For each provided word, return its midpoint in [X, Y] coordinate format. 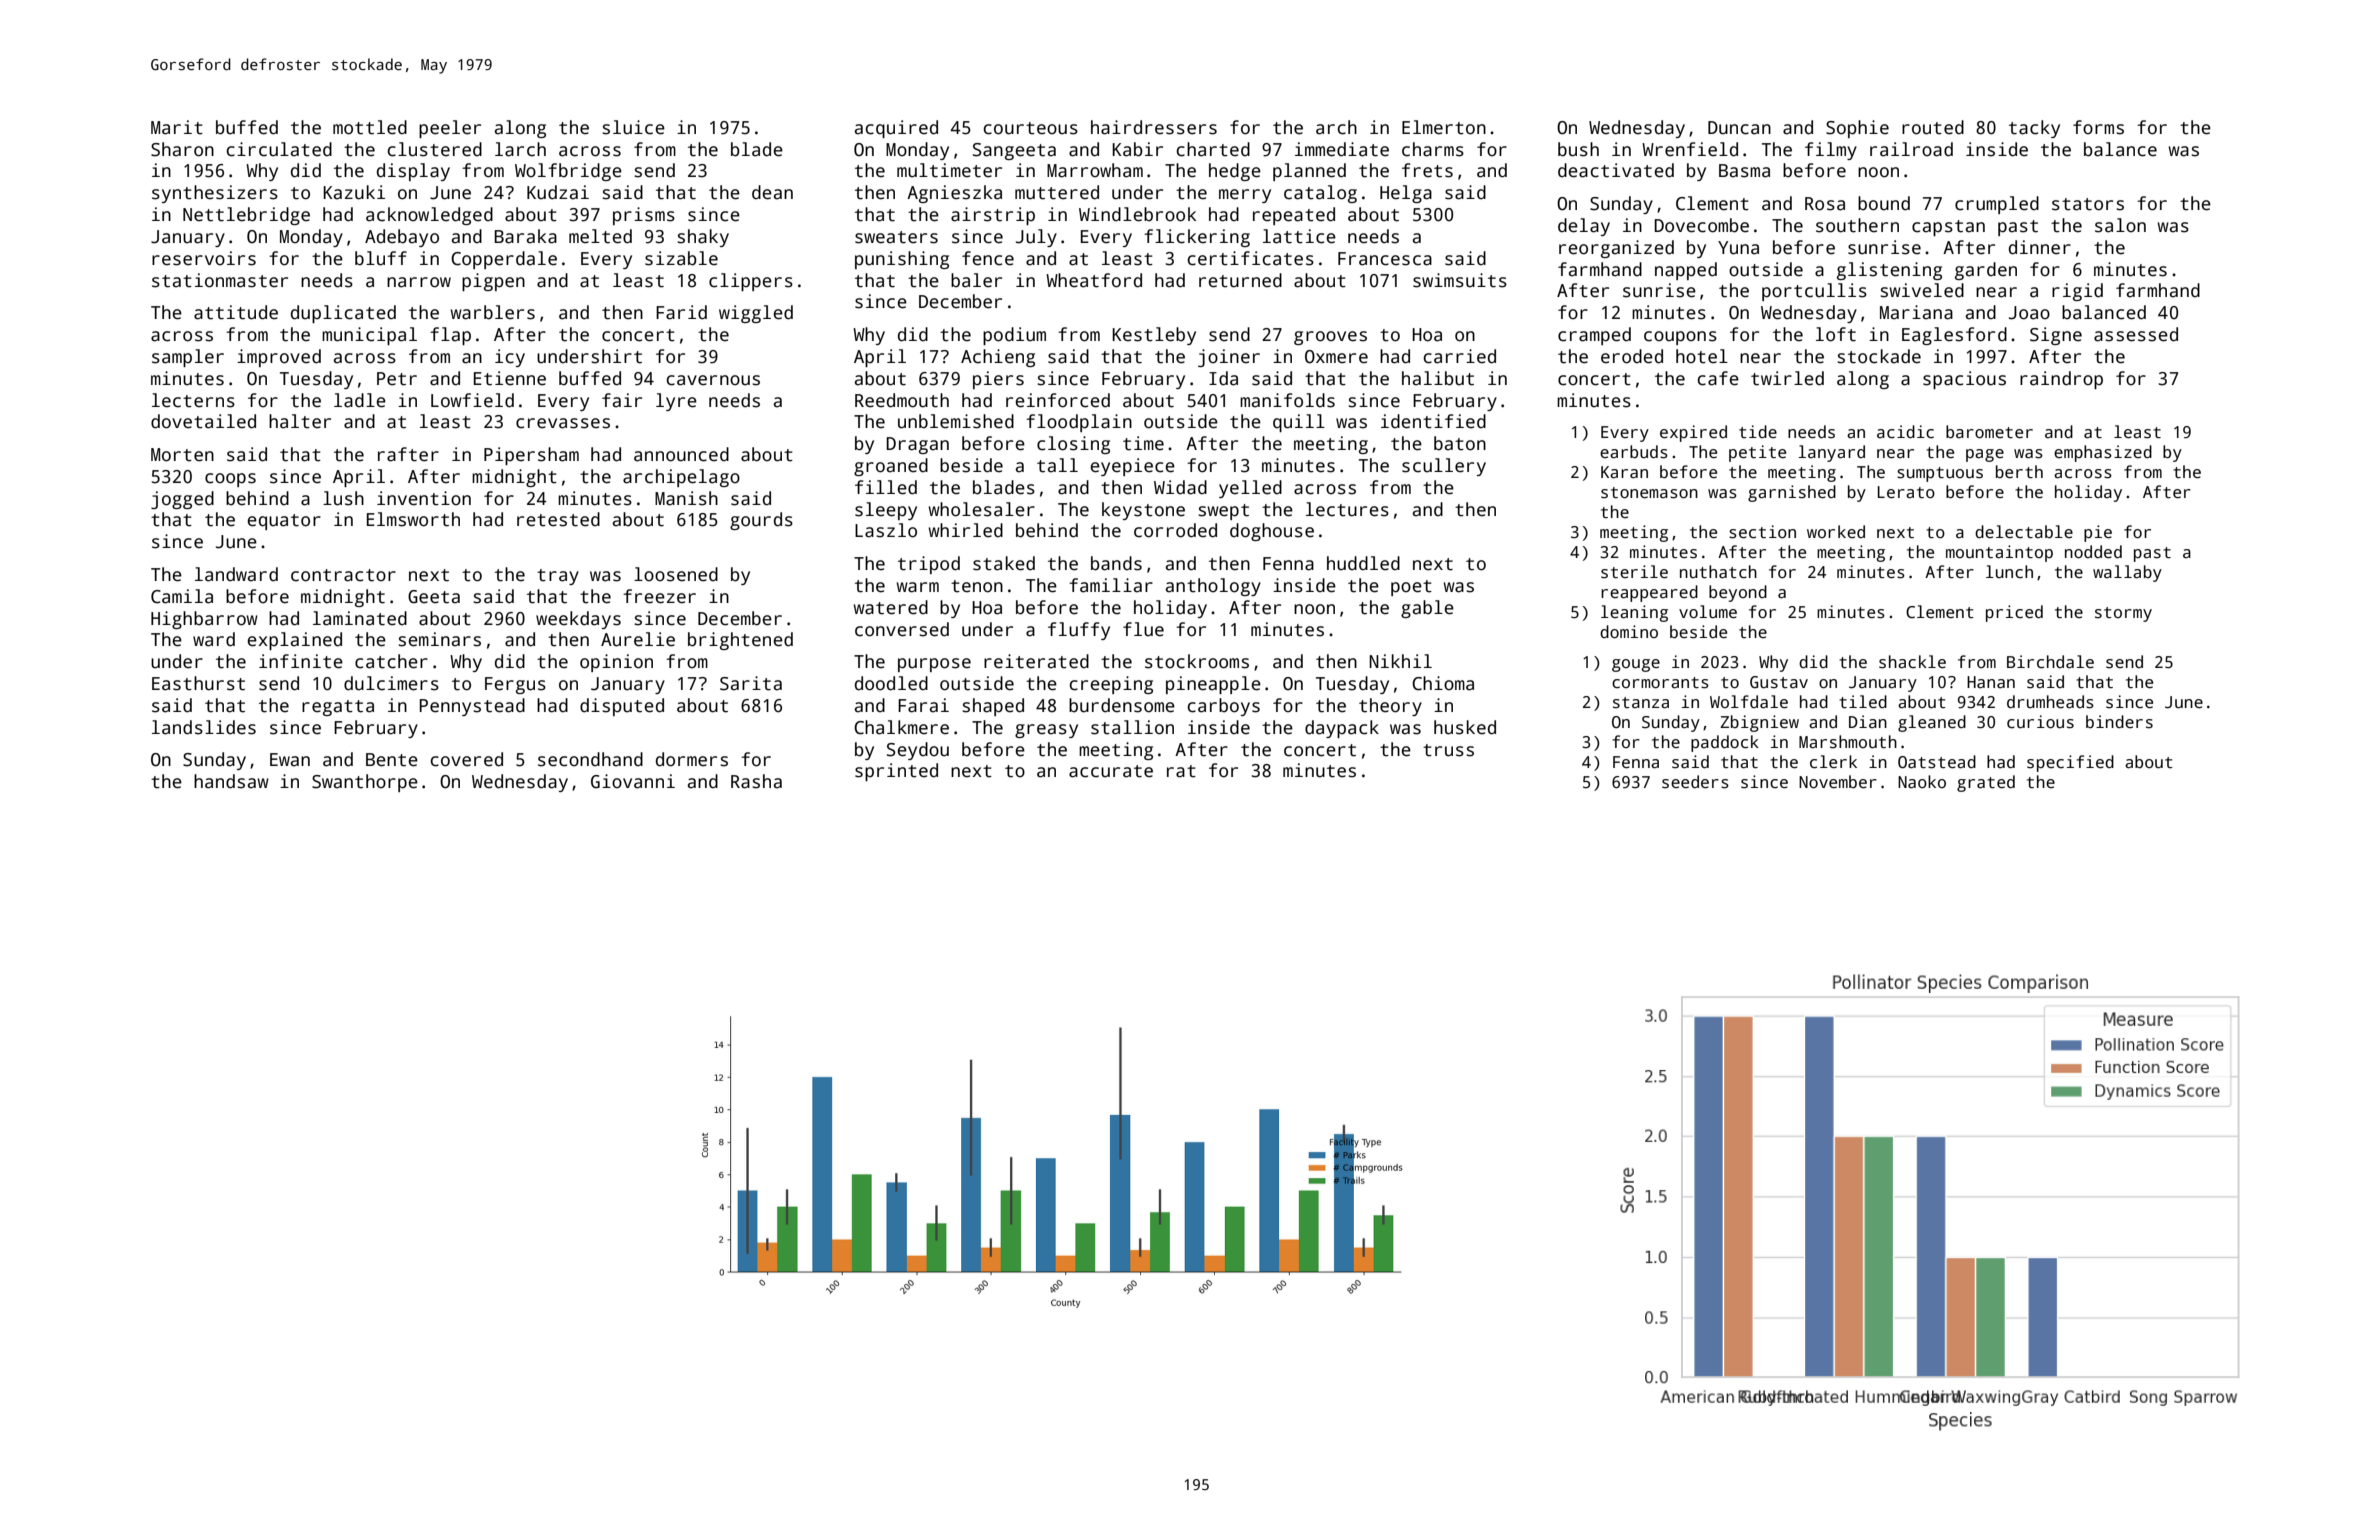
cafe [1718, 378]
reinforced [1058, 400]
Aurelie [638, 639]
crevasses [563, 423]
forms [2098, 127]
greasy [1046, 731]
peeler [450, 129]
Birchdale [2050, 662]
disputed [622, 707]
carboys [1224, 707]
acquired [896, 129]
